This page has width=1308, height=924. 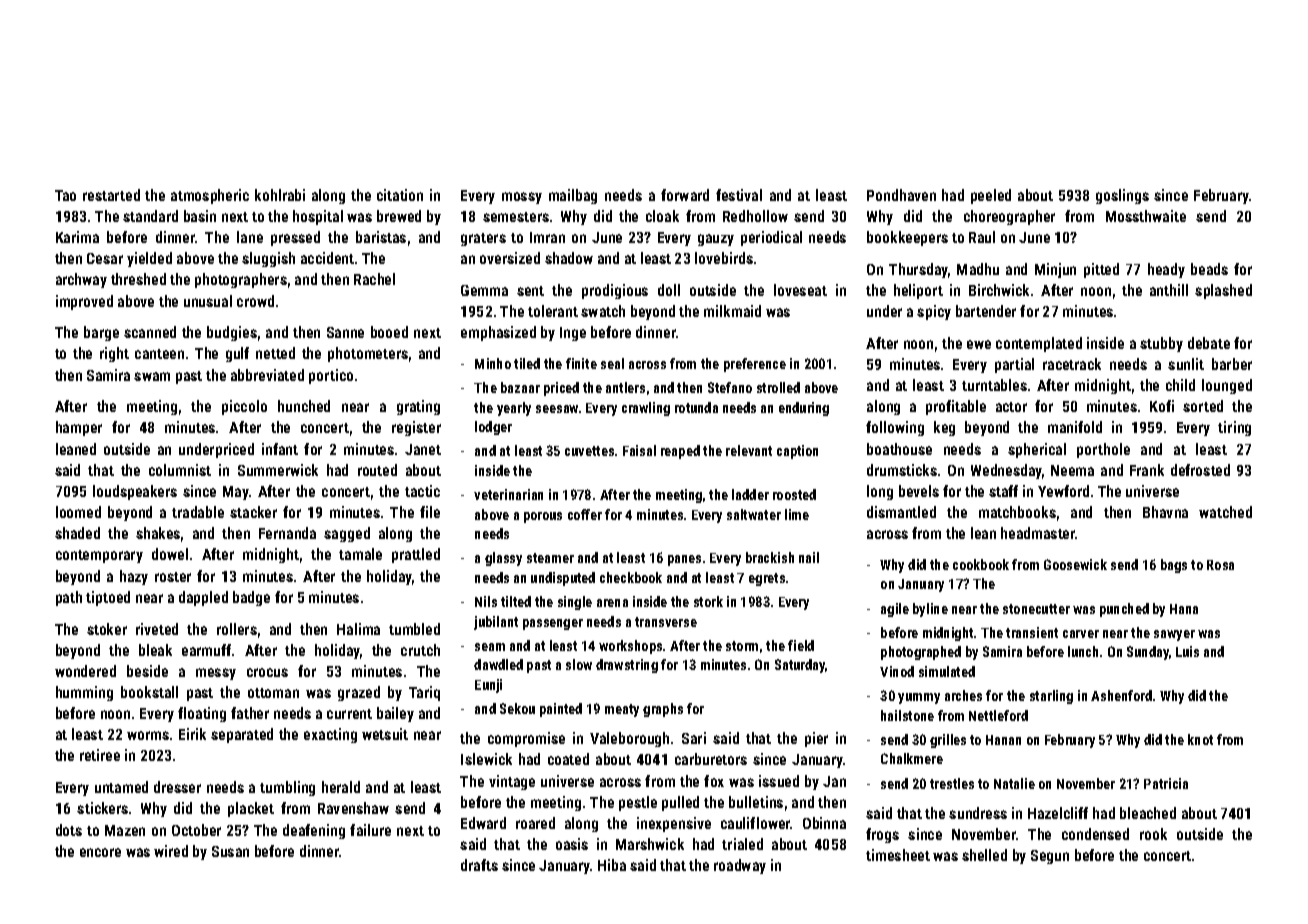 What do you see at coordinates (157, 629) in the page?
I see `riveted` at bounding box center [157, 629].
